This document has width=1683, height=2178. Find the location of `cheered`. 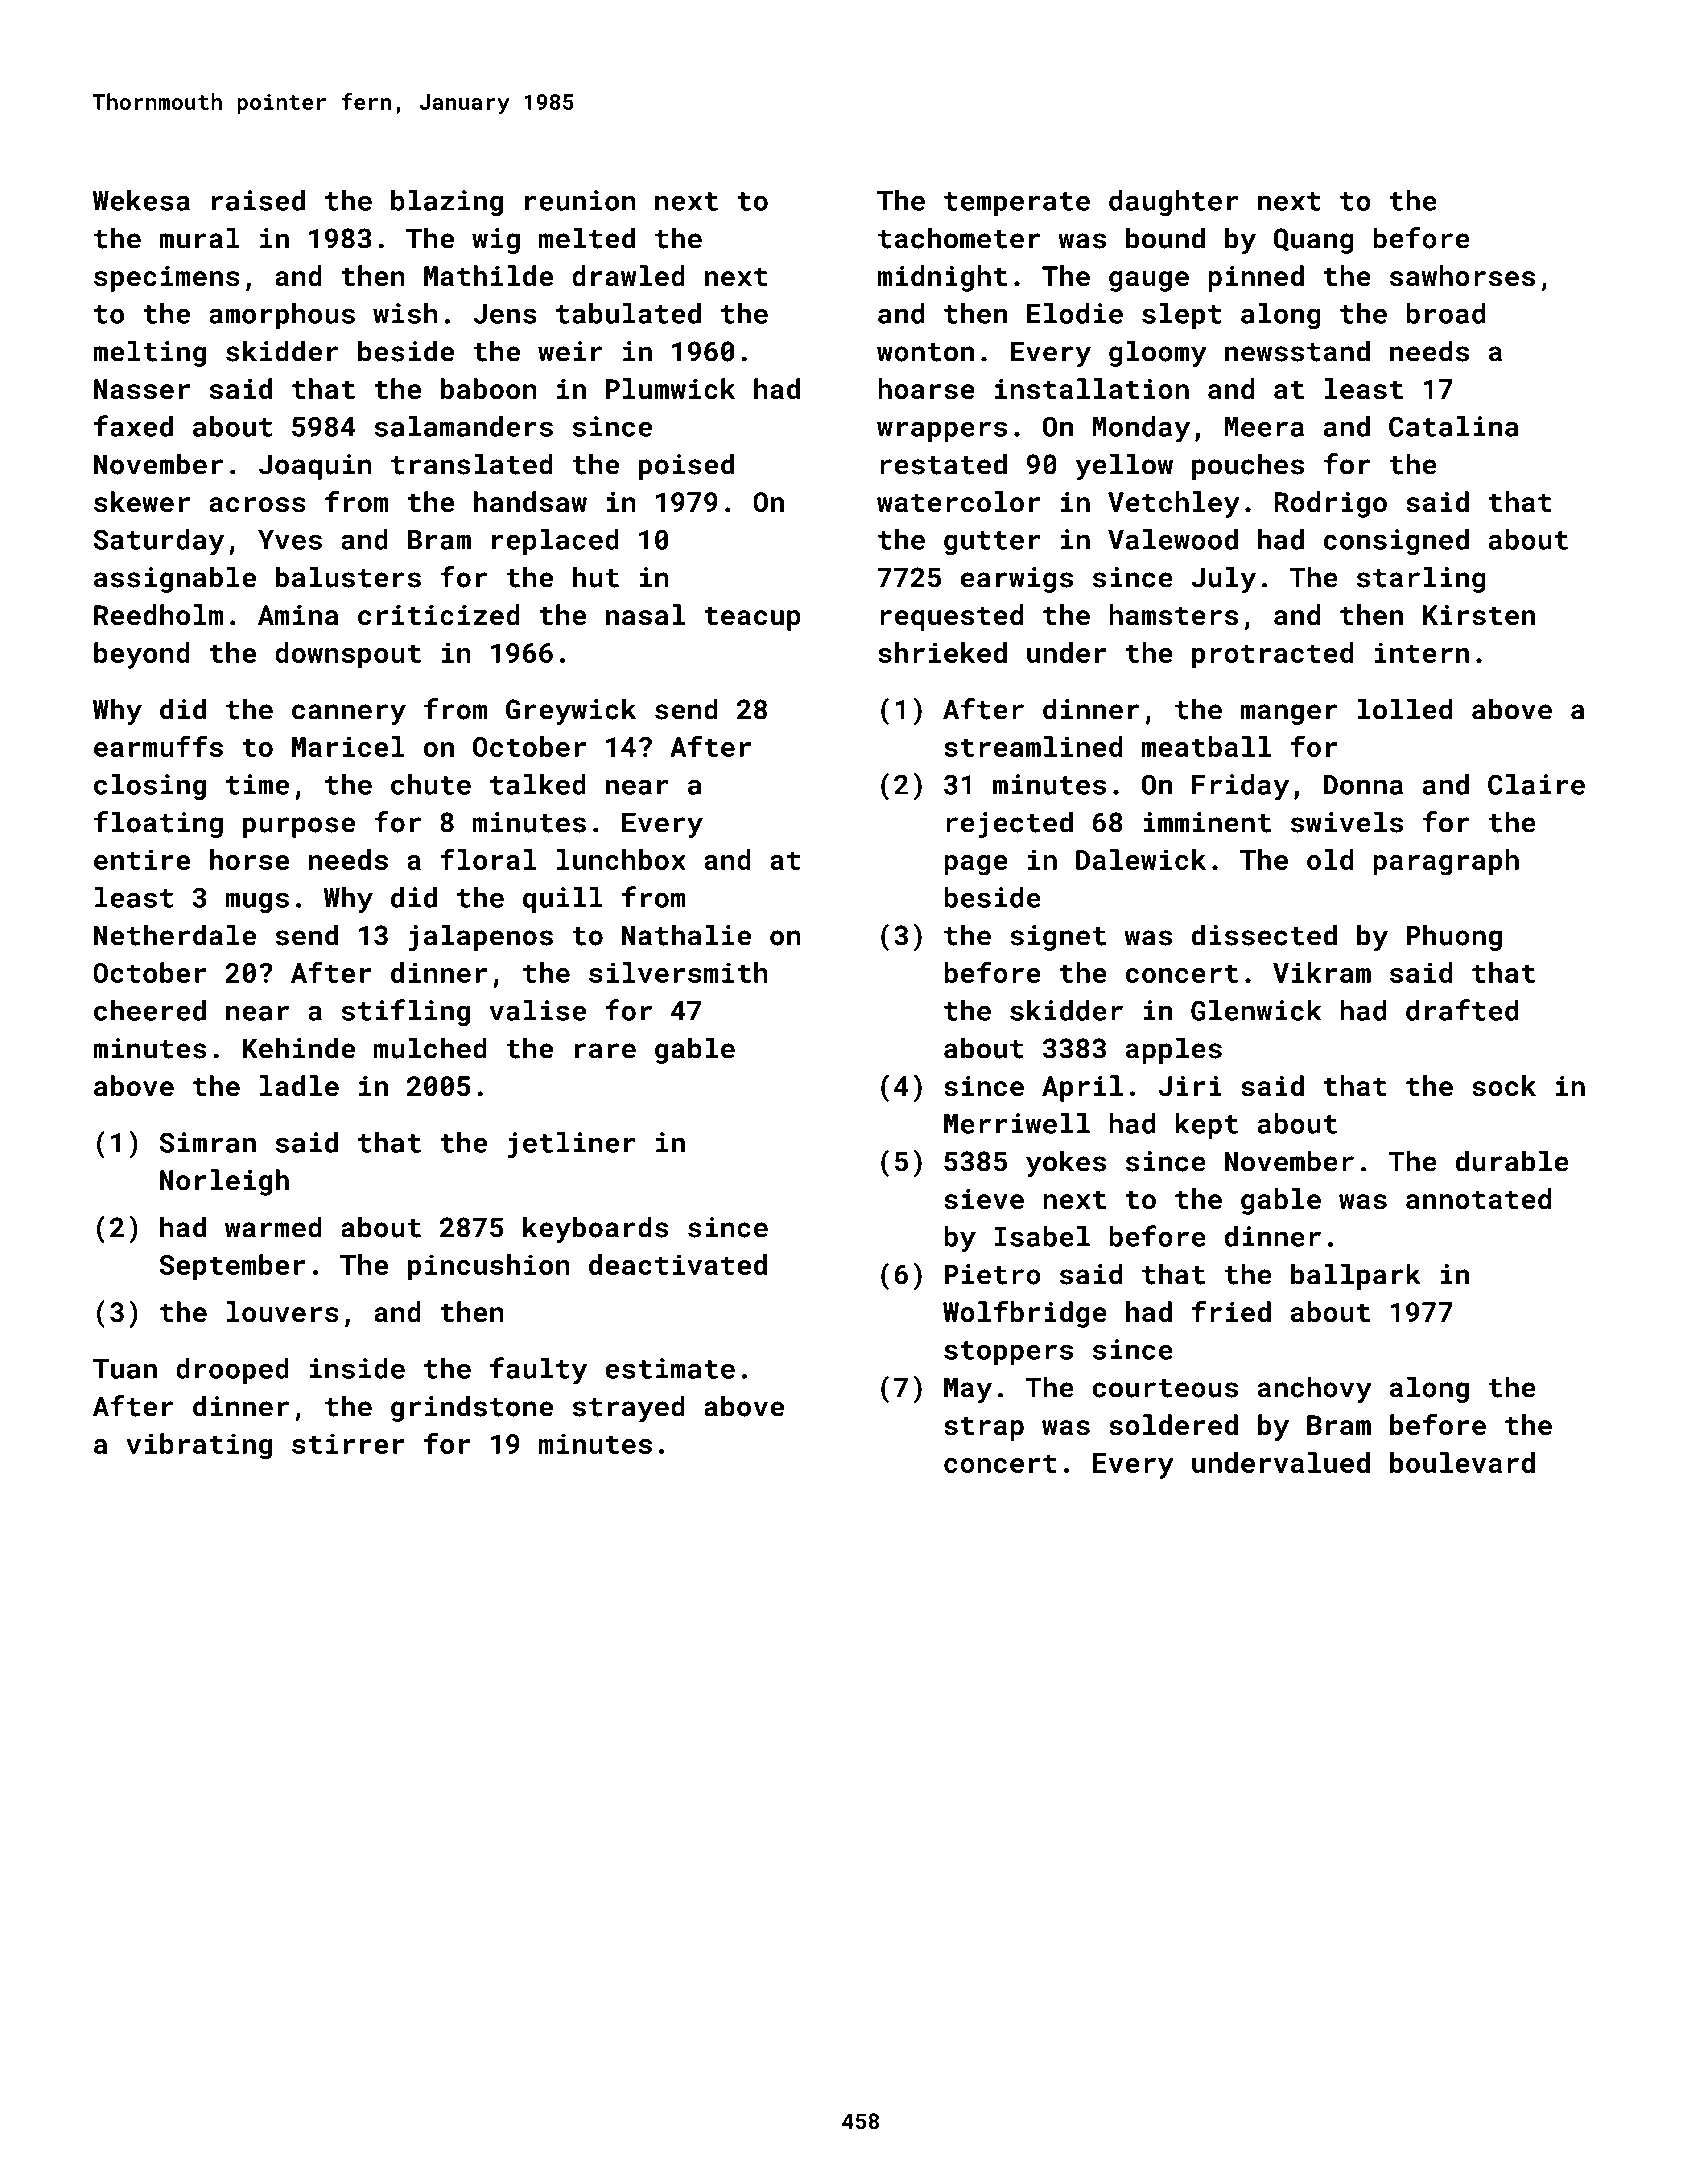

cheered is located at coordinates (150, 1010).
